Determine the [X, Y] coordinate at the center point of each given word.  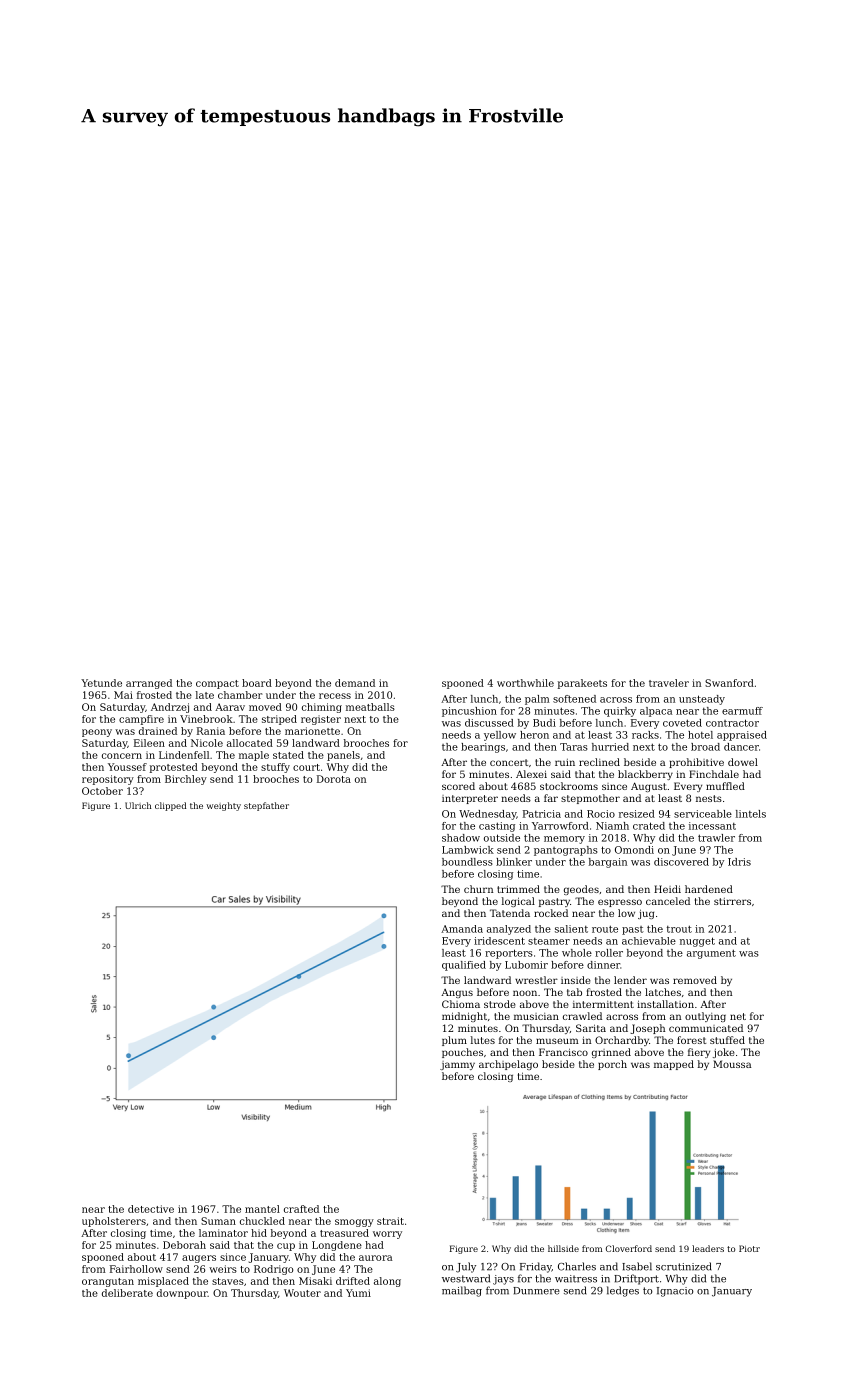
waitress [576, 1279]
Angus [457, 993]
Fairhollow [136, 1269]
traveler [669, 683]
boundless [467, 862]
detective [151, 1209]
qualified [464, 966]
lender [630, 980]
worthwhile [525, 683]
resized [637, 814]
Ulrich [138, 805]
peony [97, 733]
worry [387, 1235]
